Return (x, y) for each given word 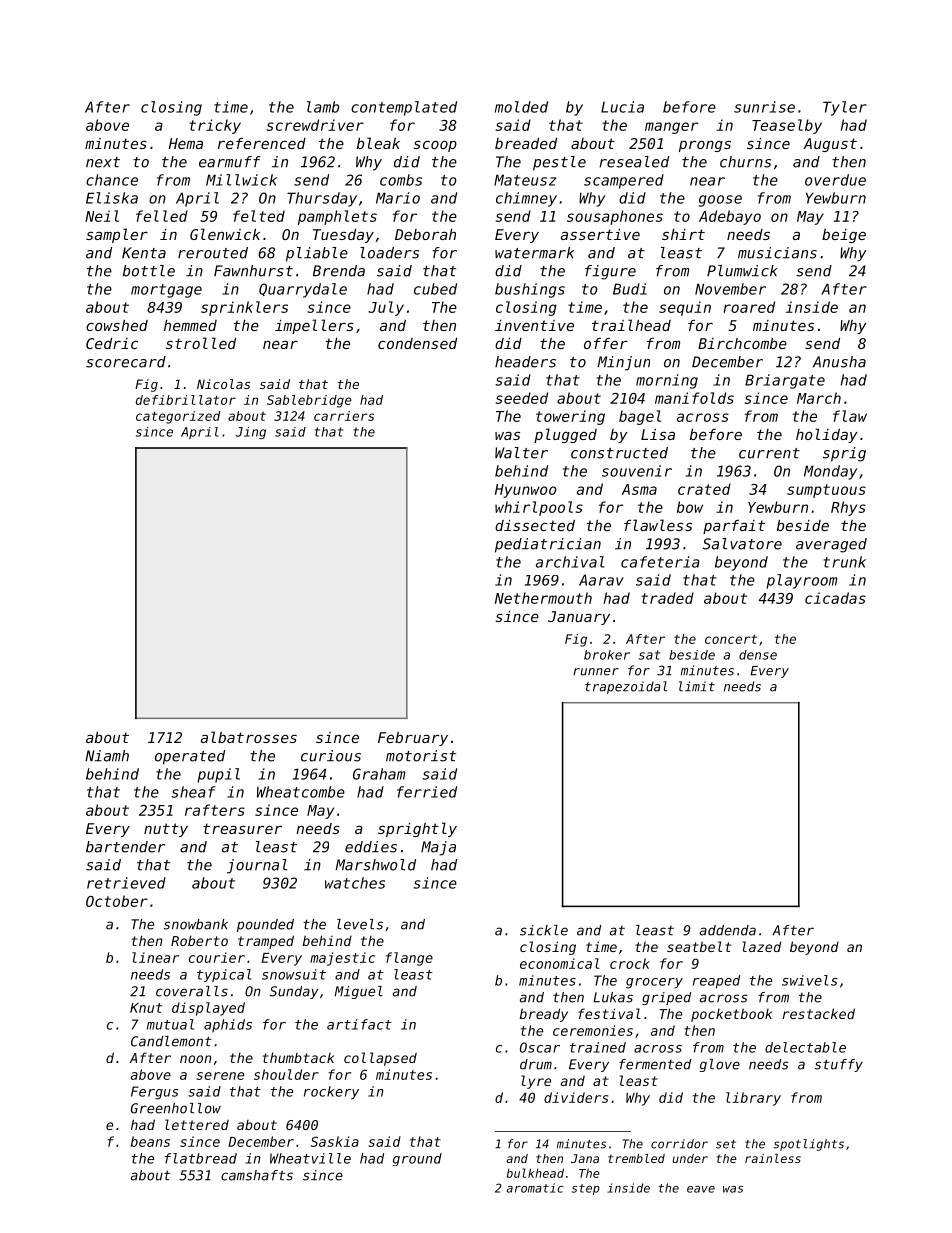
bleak (378, 143)
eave (701, 1189)
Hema (186, 143)
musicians (777, 253)
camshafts (257, 1175)
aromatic (535, 1188)
